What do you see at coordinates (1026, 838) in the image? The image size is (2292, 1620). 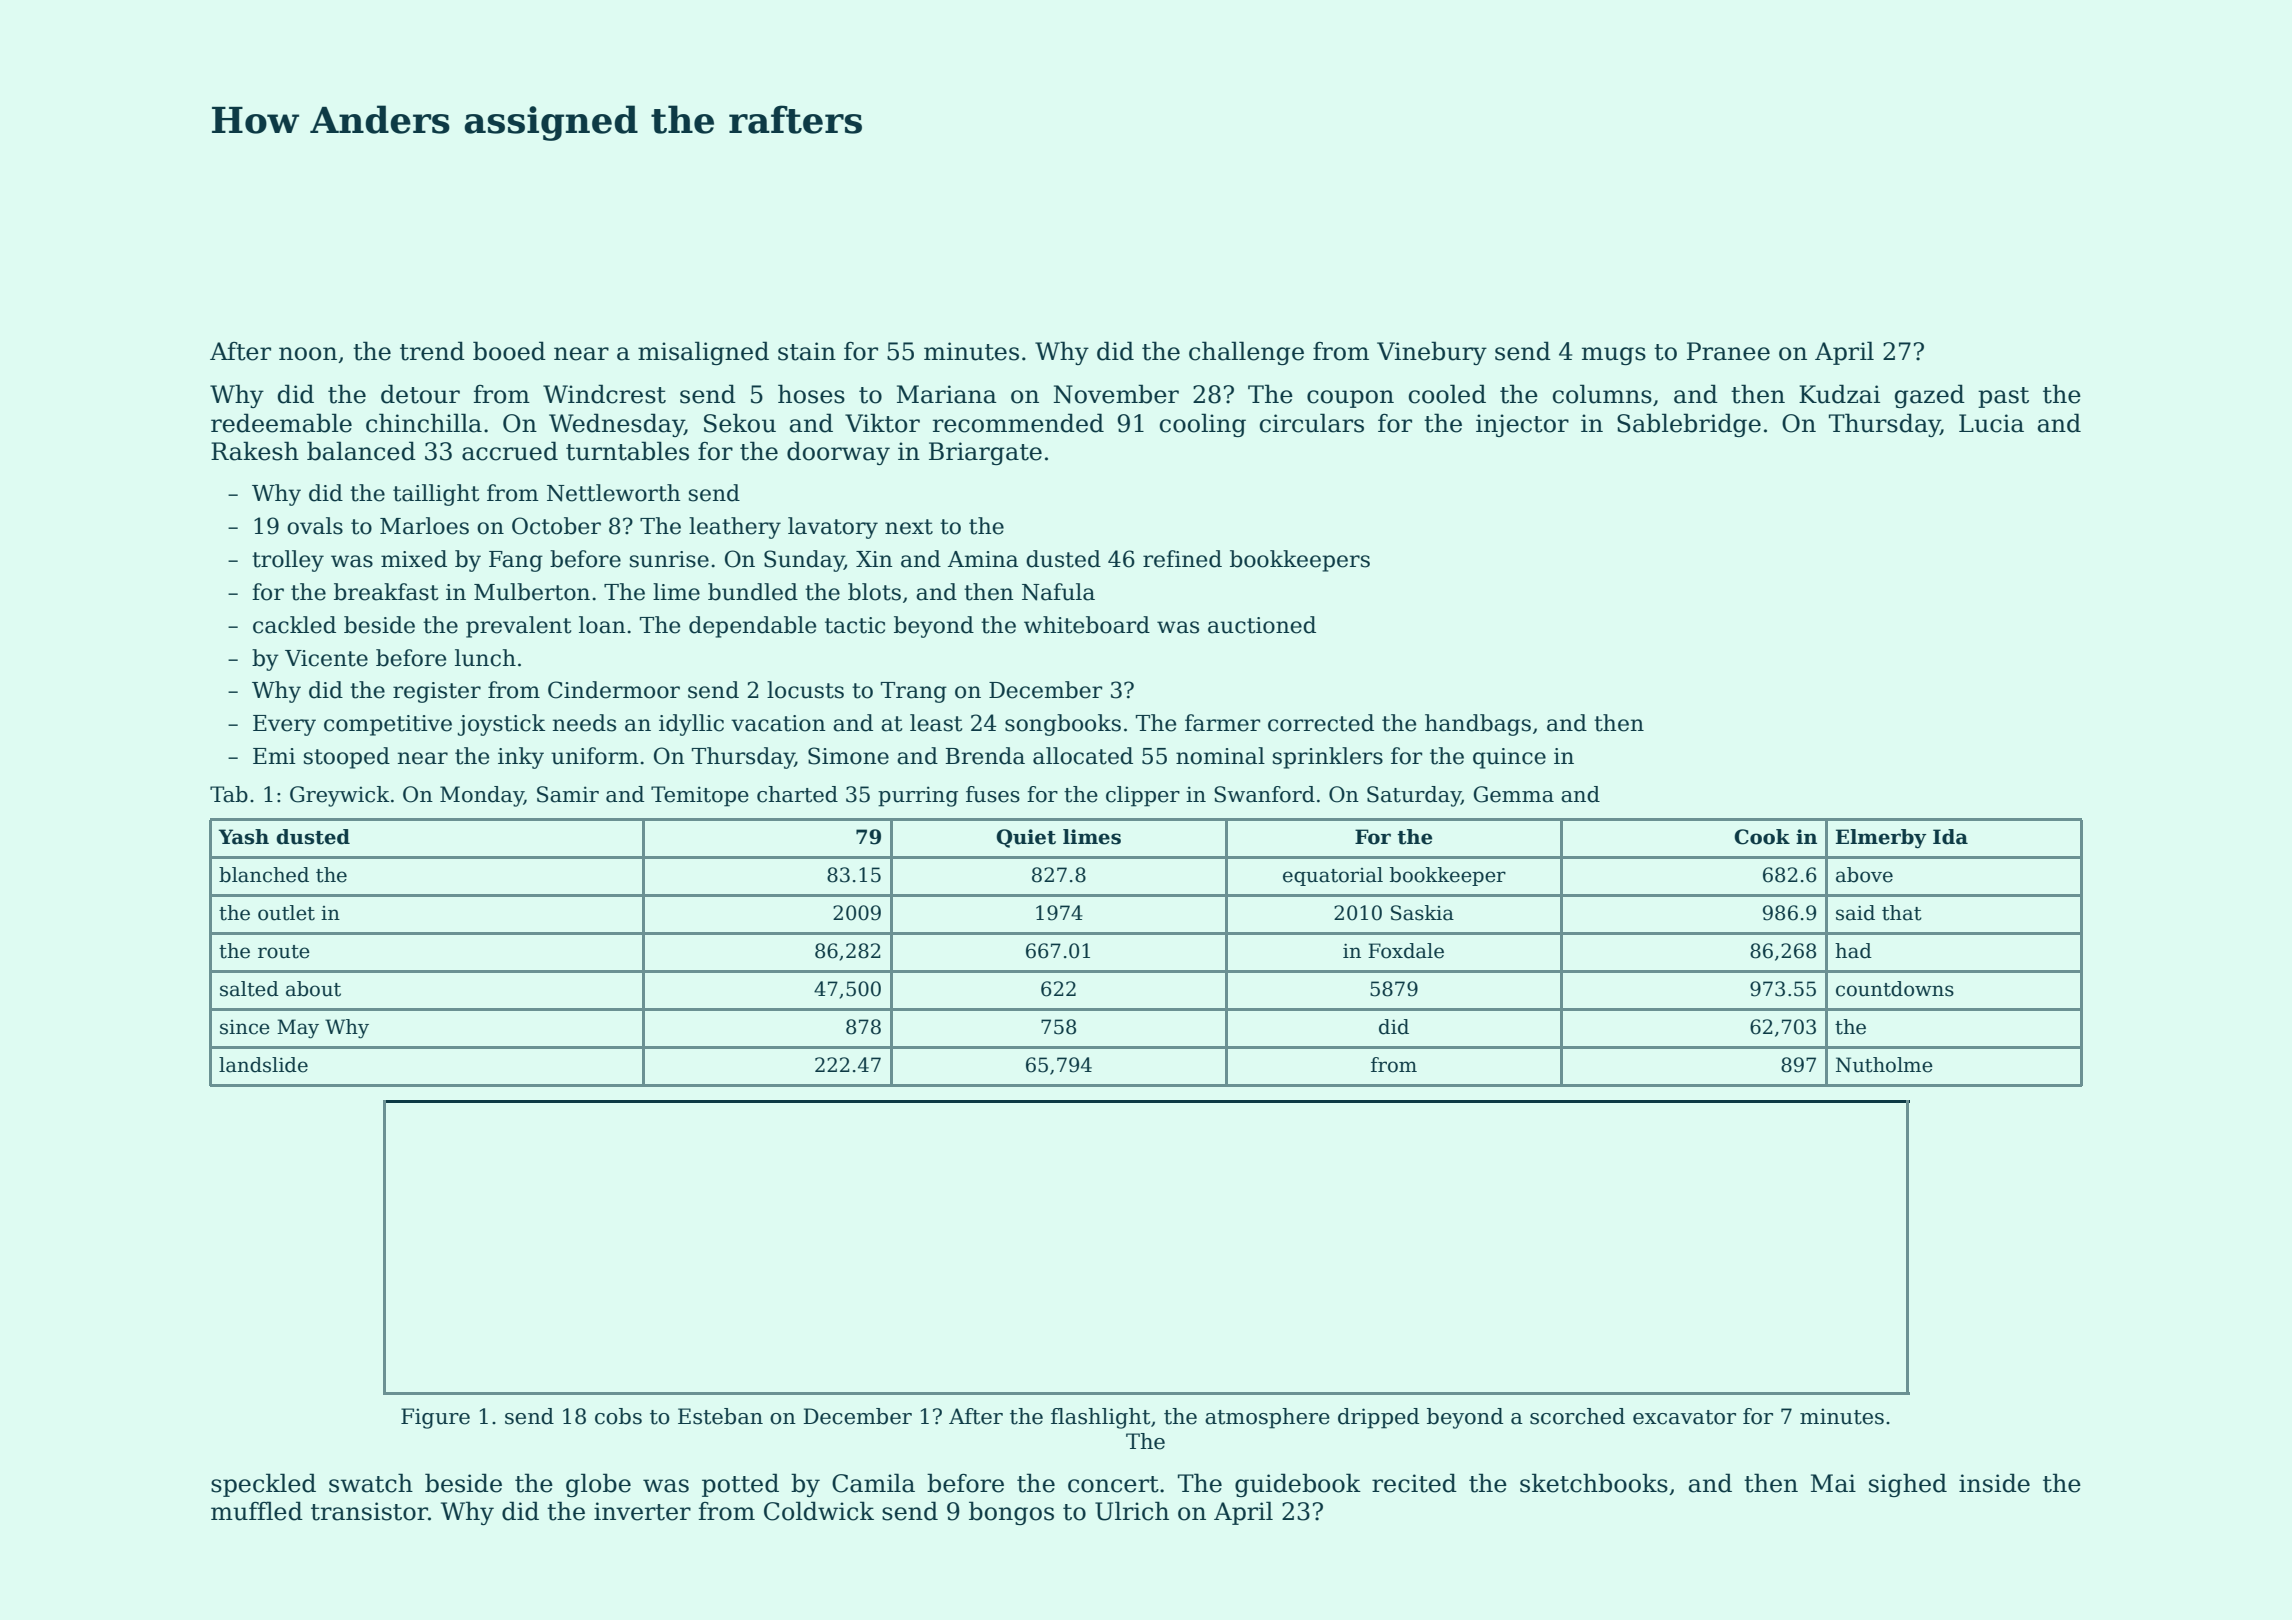 I see `Quiet` at bounding box center [1026, 838].
